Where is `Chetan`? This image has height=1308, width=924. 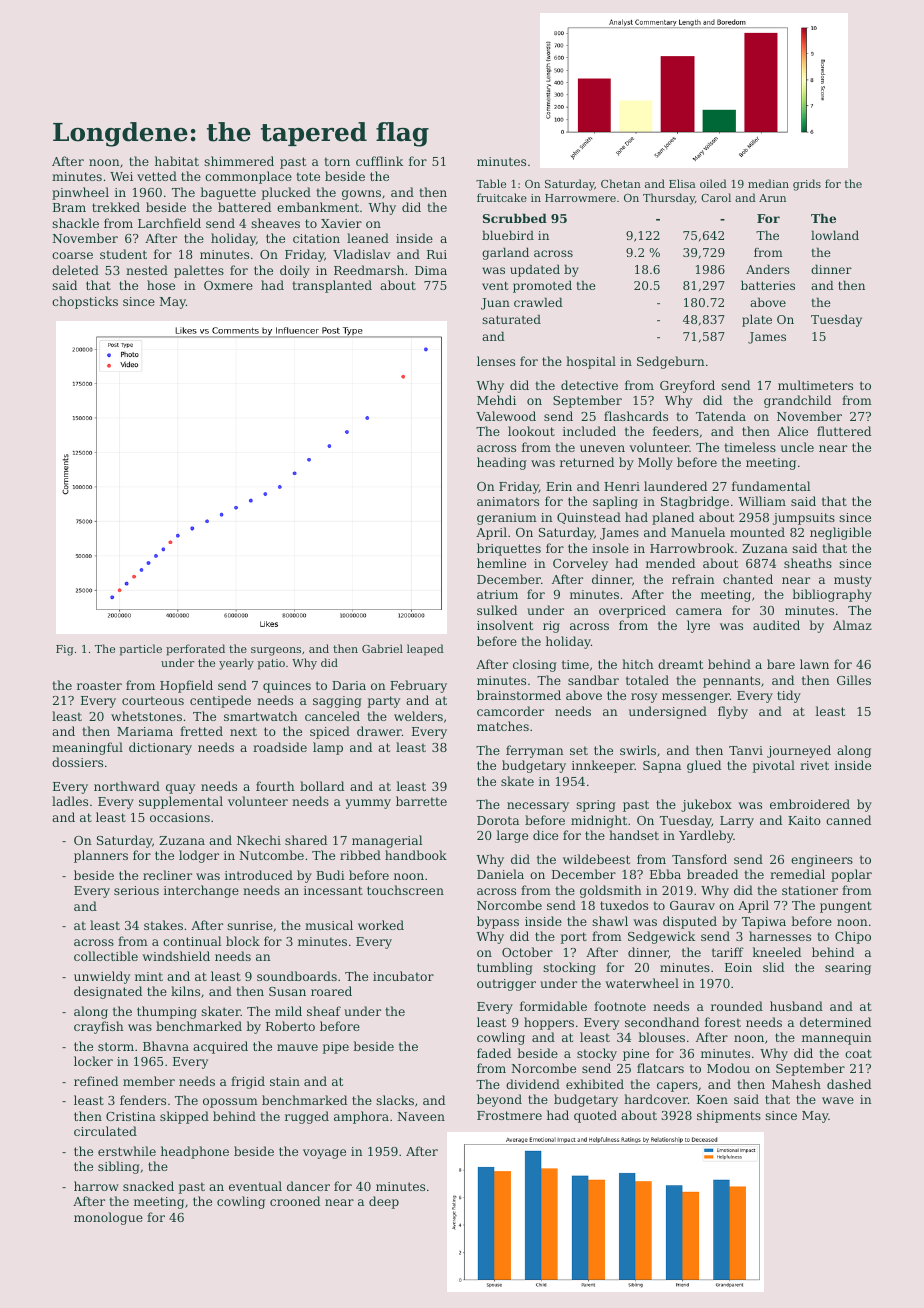 Chetan is located at coordinates (621, 183).
